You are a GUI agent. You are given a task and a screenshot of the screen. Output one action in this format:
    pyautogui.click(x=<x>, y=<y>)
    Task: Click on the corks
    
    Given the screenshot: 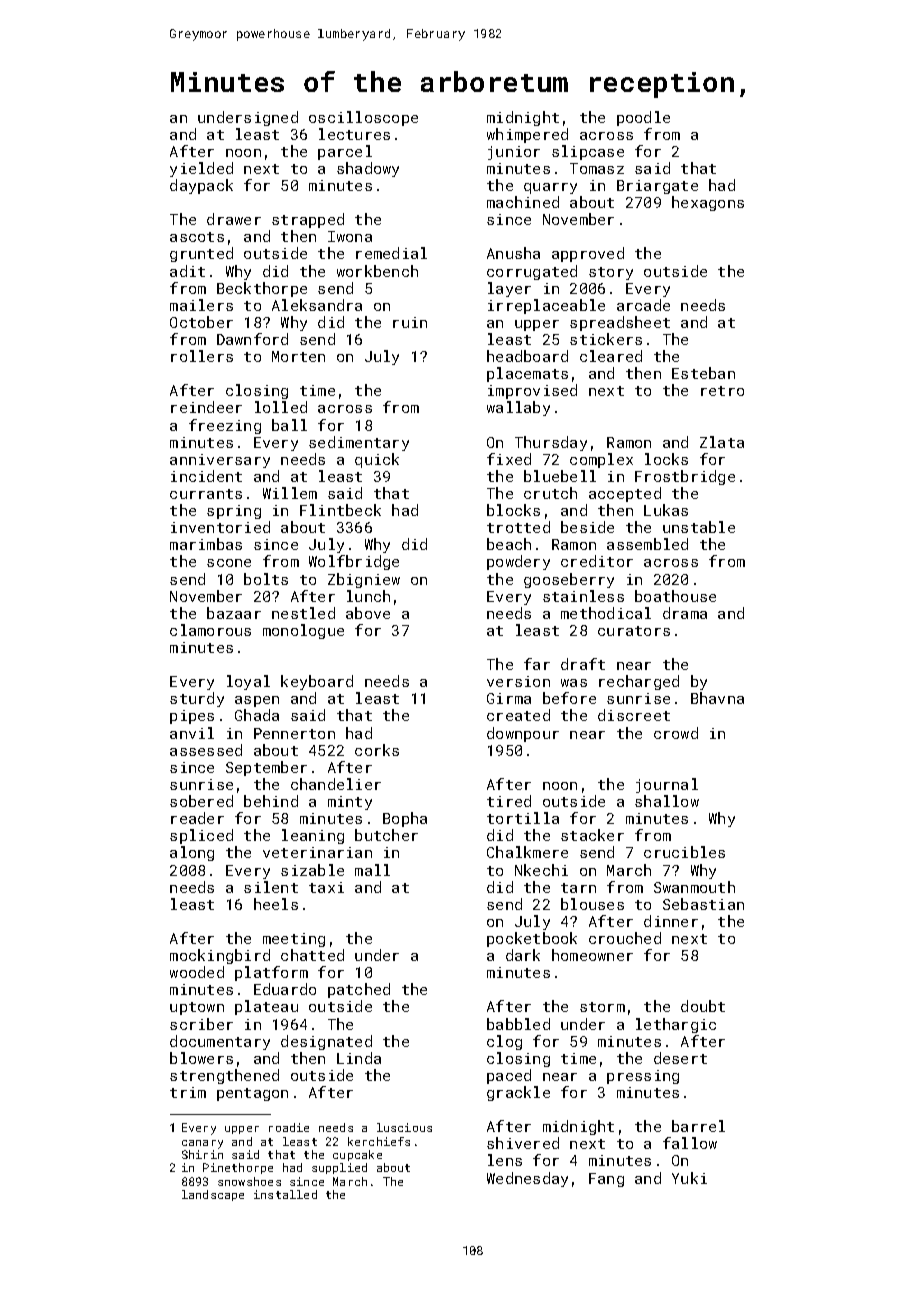 What is the action you would take?
    pyautogui.click(x=377, y=750)
